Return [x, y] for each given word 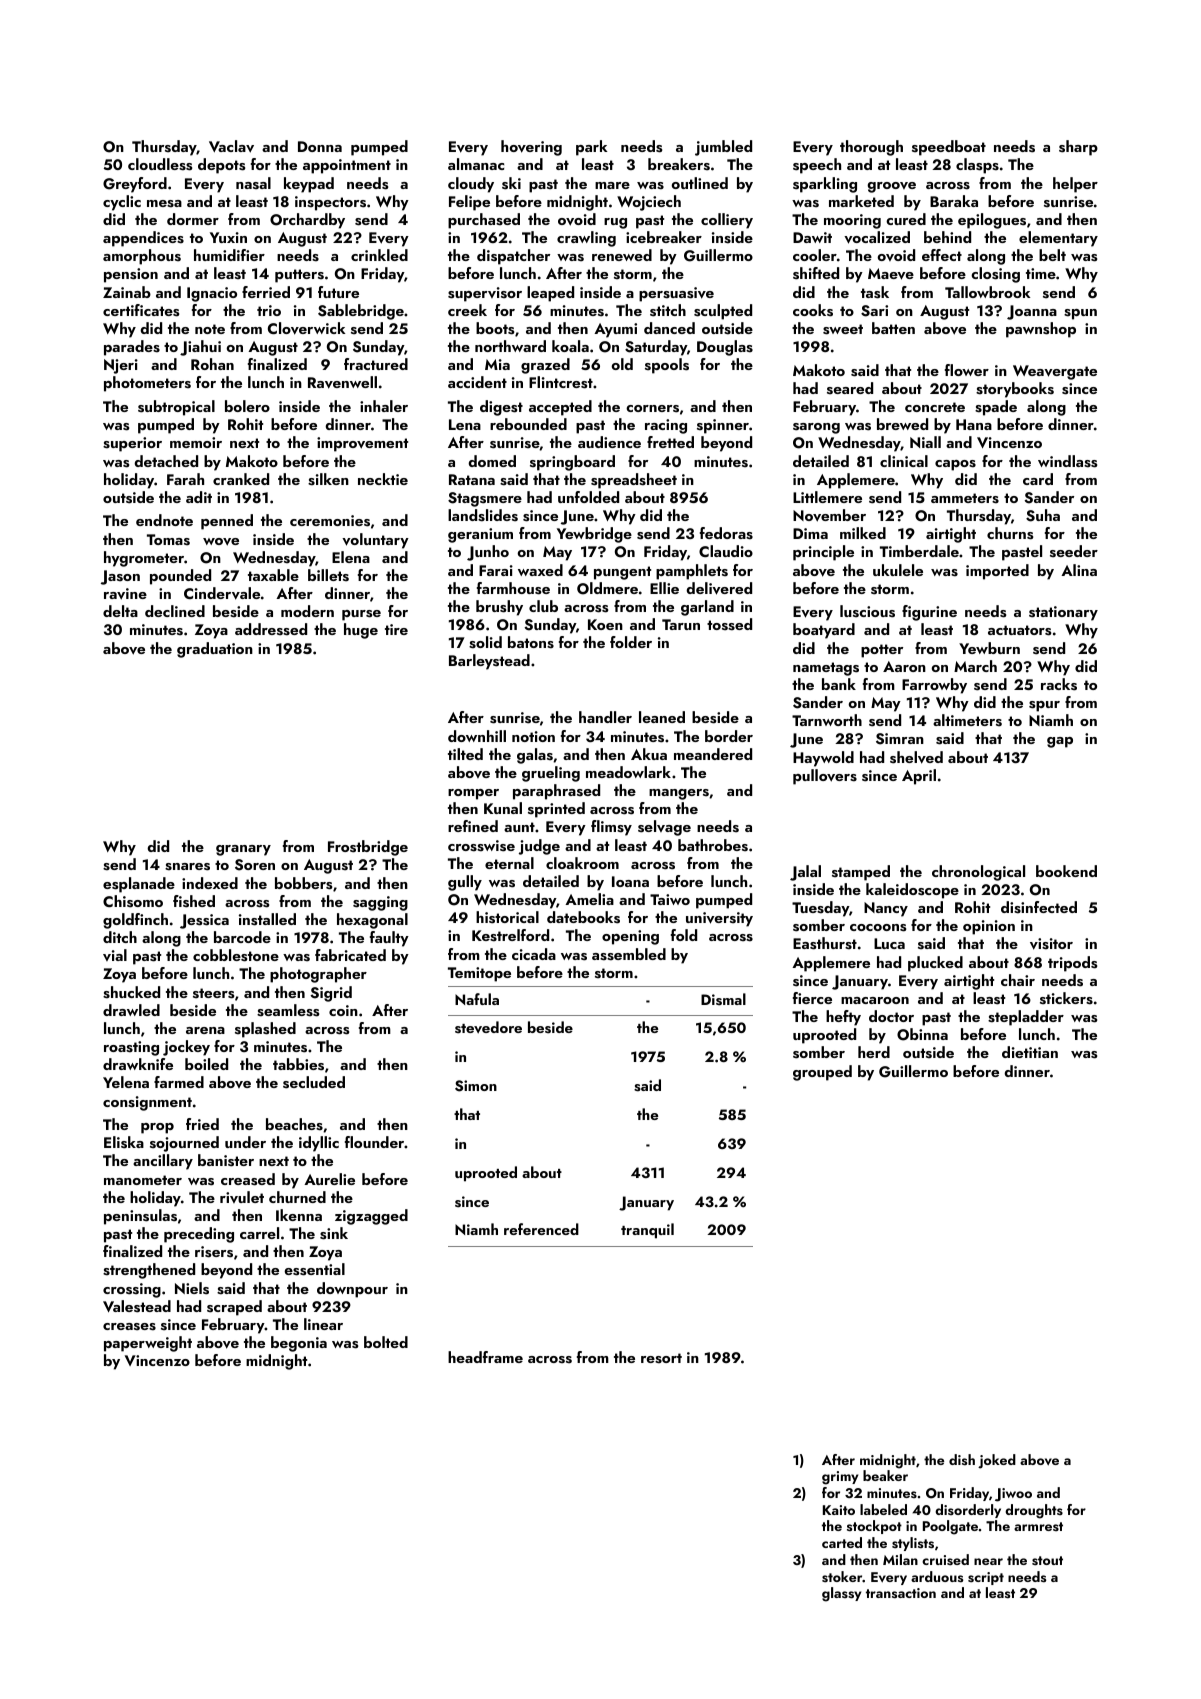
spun [1080, 314]
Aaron [904, 666]
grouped [822, 1073]
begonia [299, 1344]
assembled [629, 954]
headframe [485, 1357]
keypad [309, 185]
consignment [147, 1103]
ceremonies [330, 521]
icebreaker [664, 237]
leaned [662, 717]
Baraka [954, 201]
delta [120, 611]
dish [962, 1459]
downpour [352, 1290]
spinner [723, 426]
